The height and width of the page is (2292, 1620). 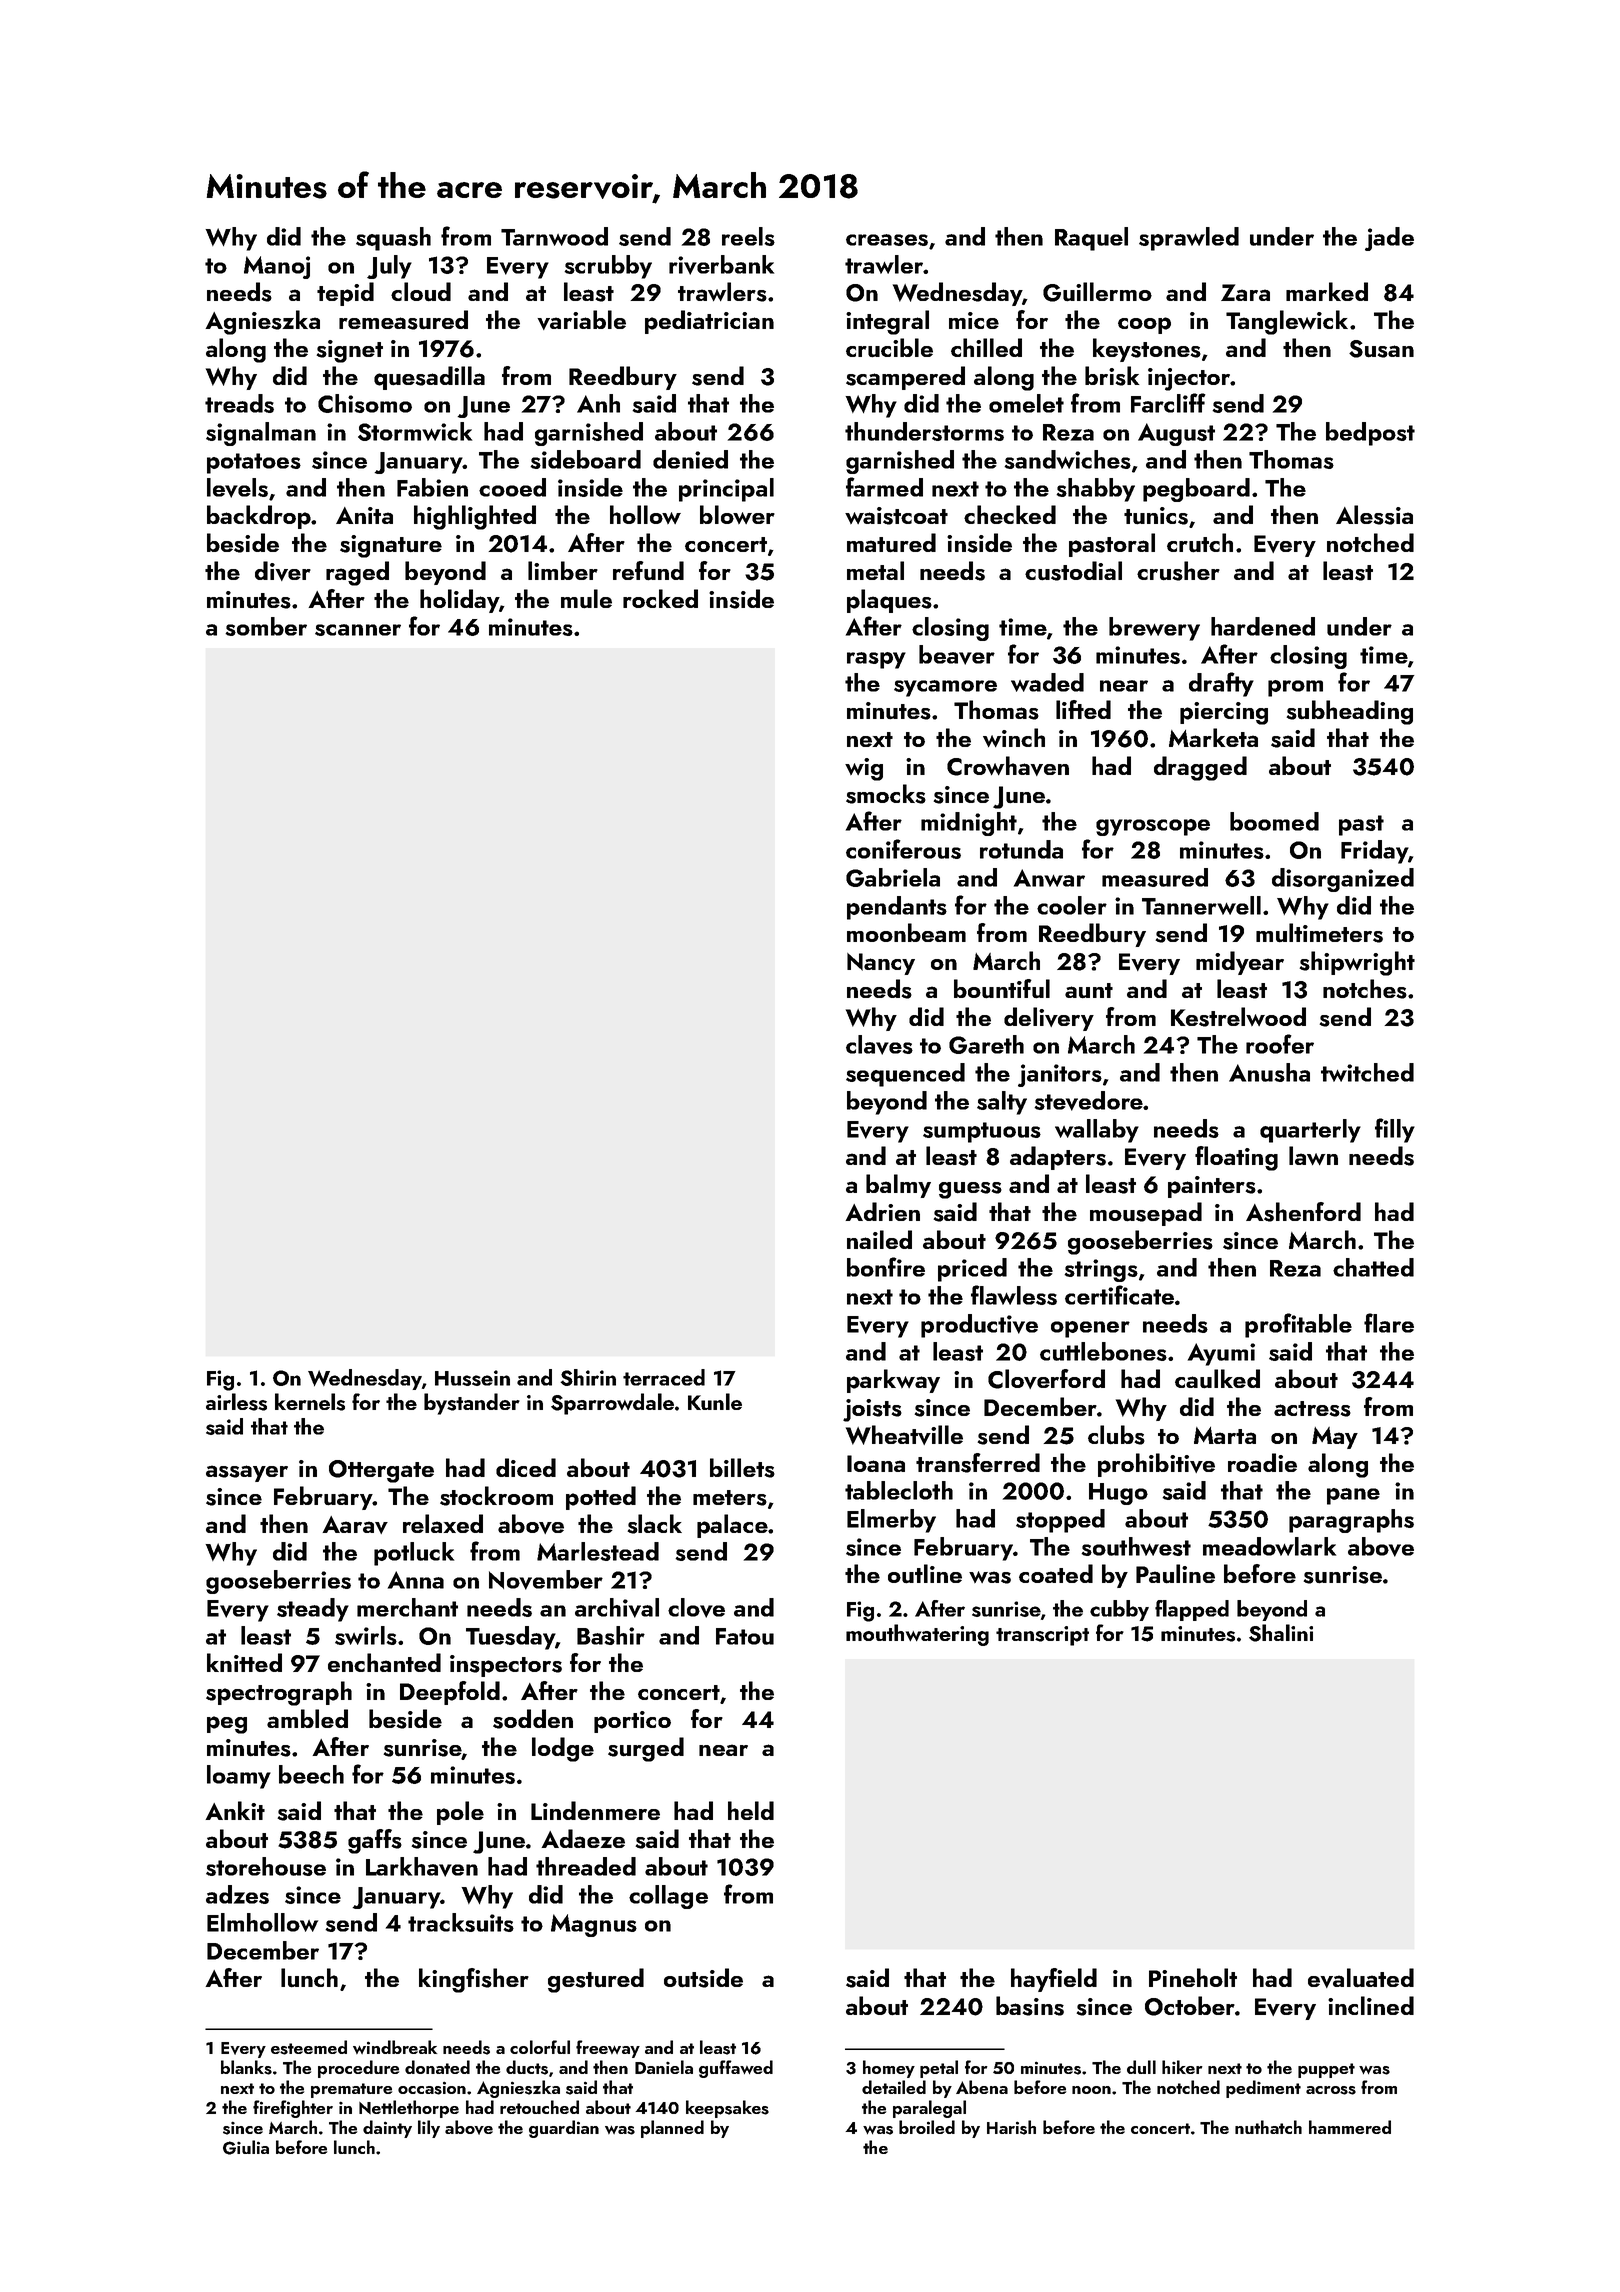 What do you see at coordinates (384, 1662) in the page?
I see `enchanted` at bounding box center [384, 1662].
